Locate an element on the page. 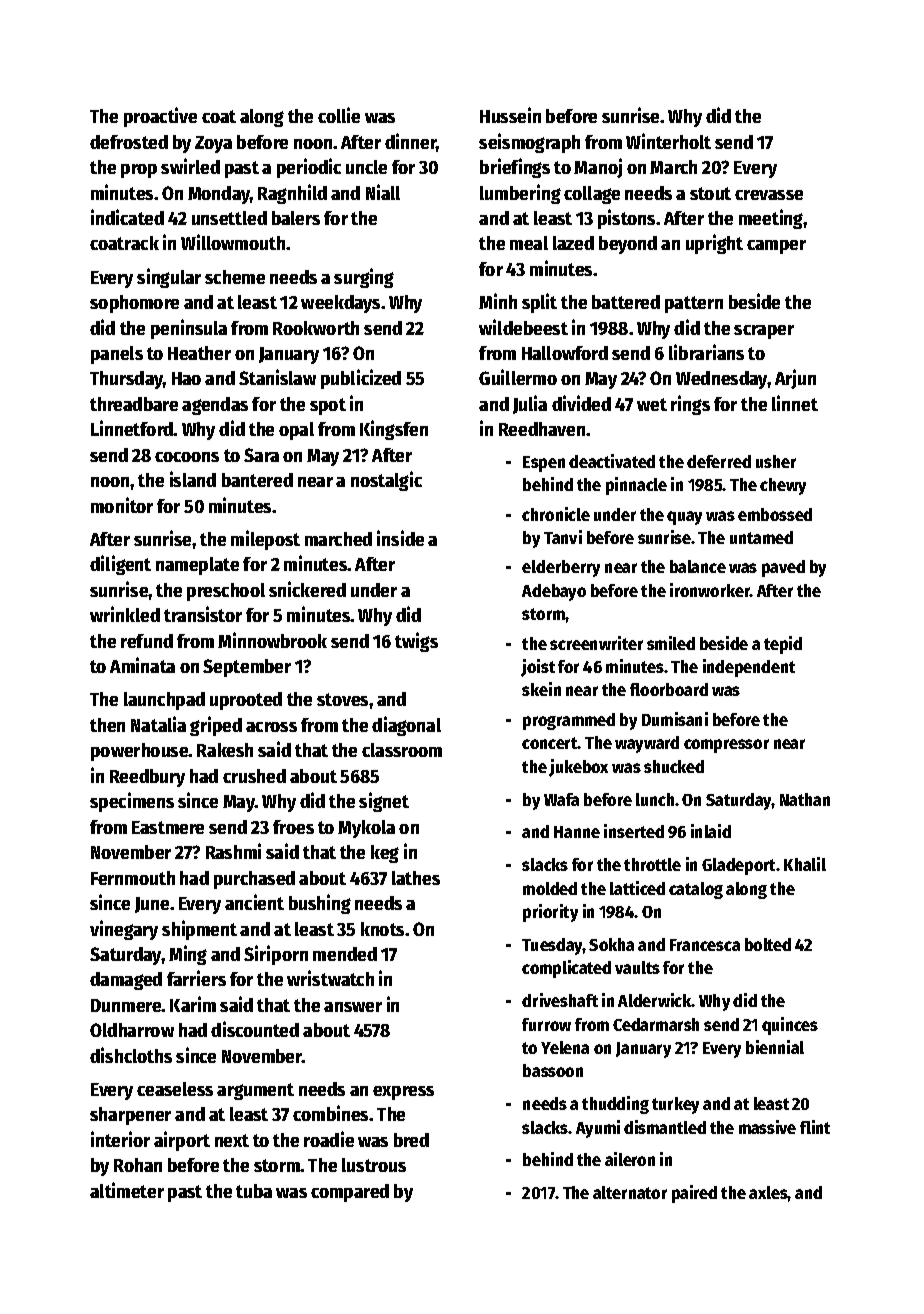 The width and height of the page is (924, 1314). nameplate is located at coordinates (197, 566).
